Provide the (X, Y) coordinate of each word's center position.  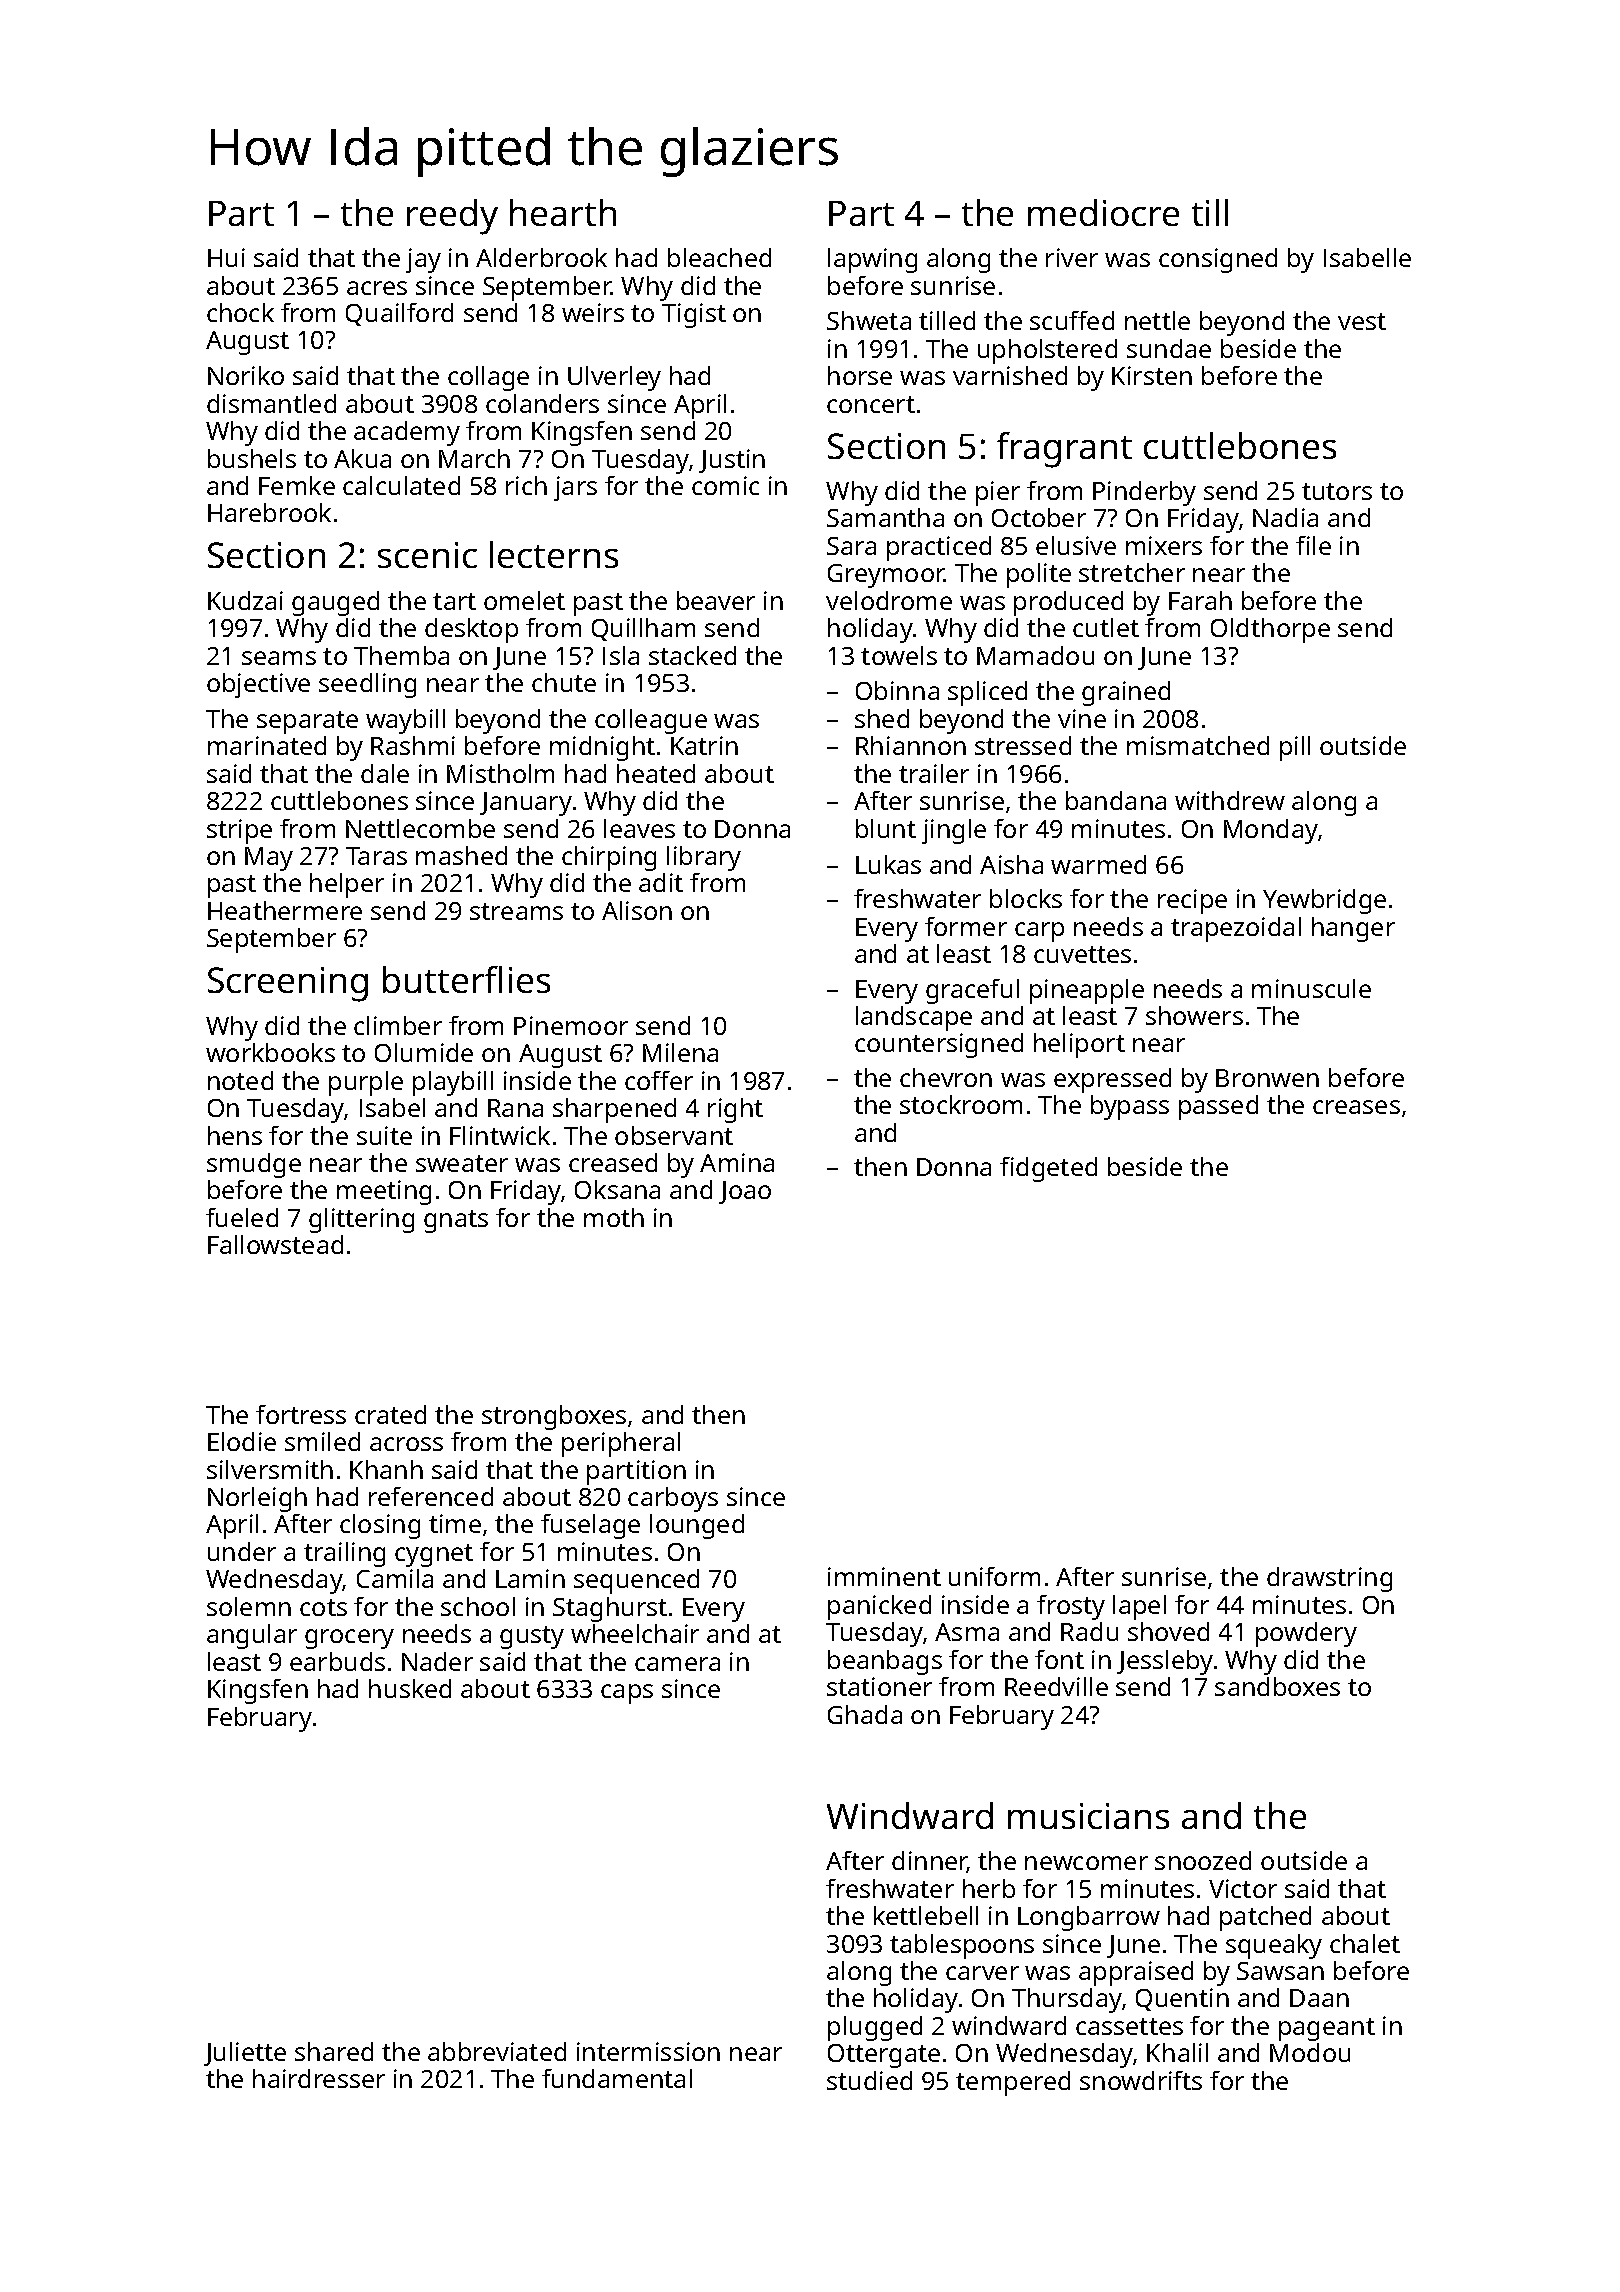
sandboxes (1277, 1686)
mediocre (1103, 212)
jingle (954, 831)
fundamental (617, 2078)
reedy (452, 217)
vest (1362, 321)
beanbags (885, 1662)
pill (1295, 748)
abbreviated (497, 2051)
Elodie (242, 1441)
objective (258, 685)
